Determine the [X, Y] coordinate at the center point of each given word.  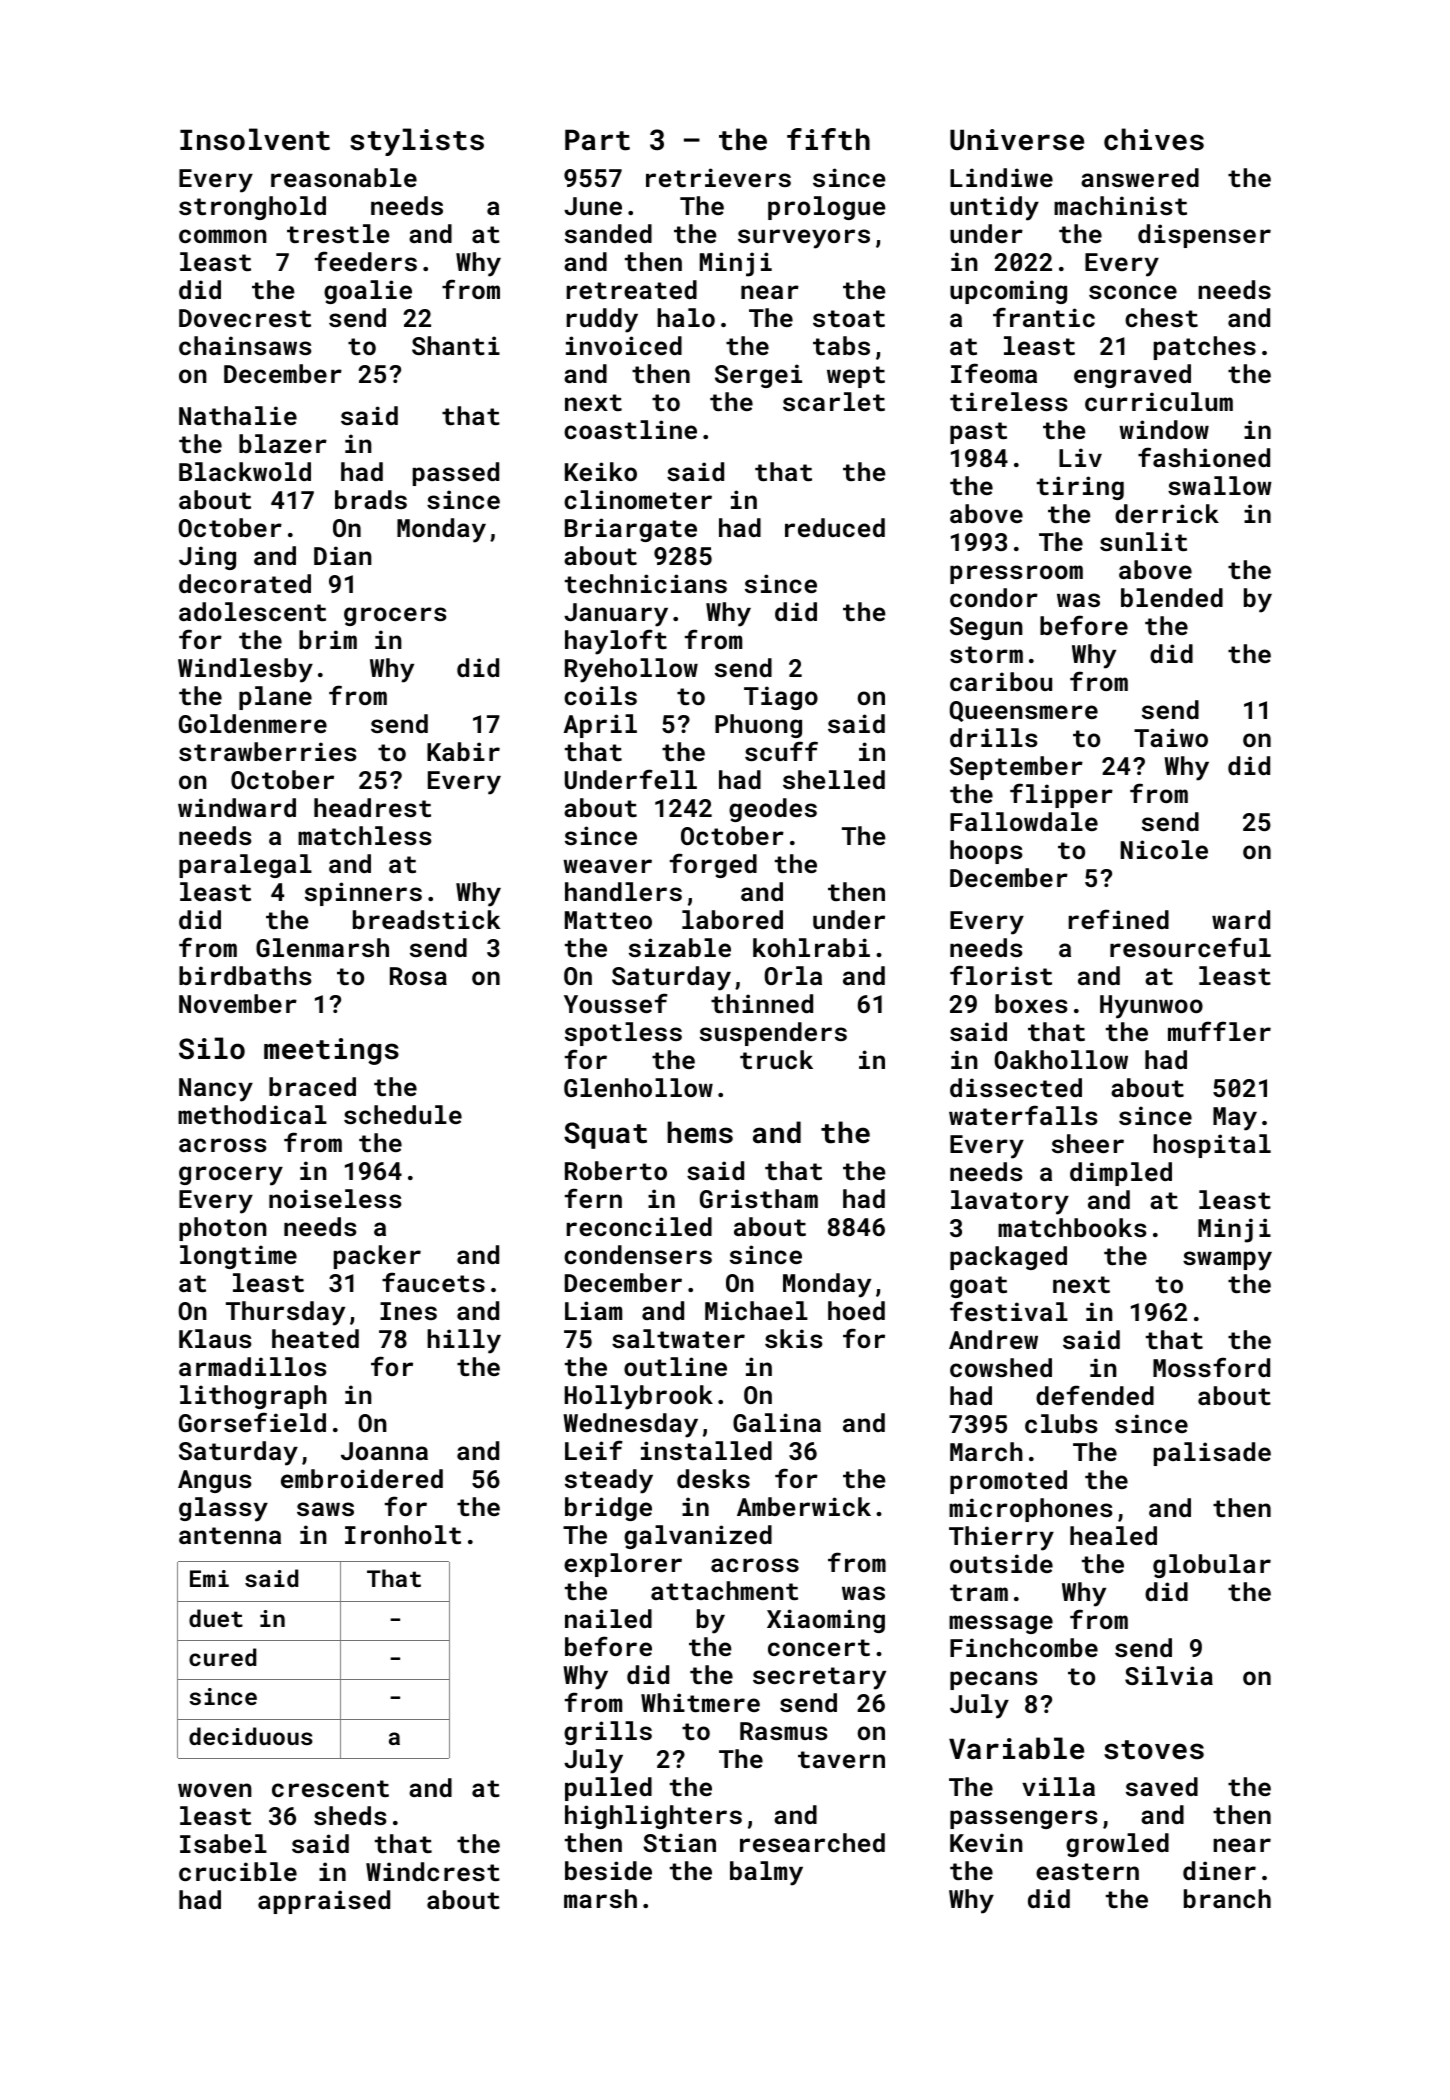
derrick [1167, 513]
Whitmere [700, 1702]
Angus [214, 1481]
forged [713, 865]
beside [608, 1870]
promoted [1008, 1482]
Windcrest [433, 1871]
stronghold [252, 208]
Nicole [1164, 849]
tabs [841, 345]
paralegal [245, 866]
